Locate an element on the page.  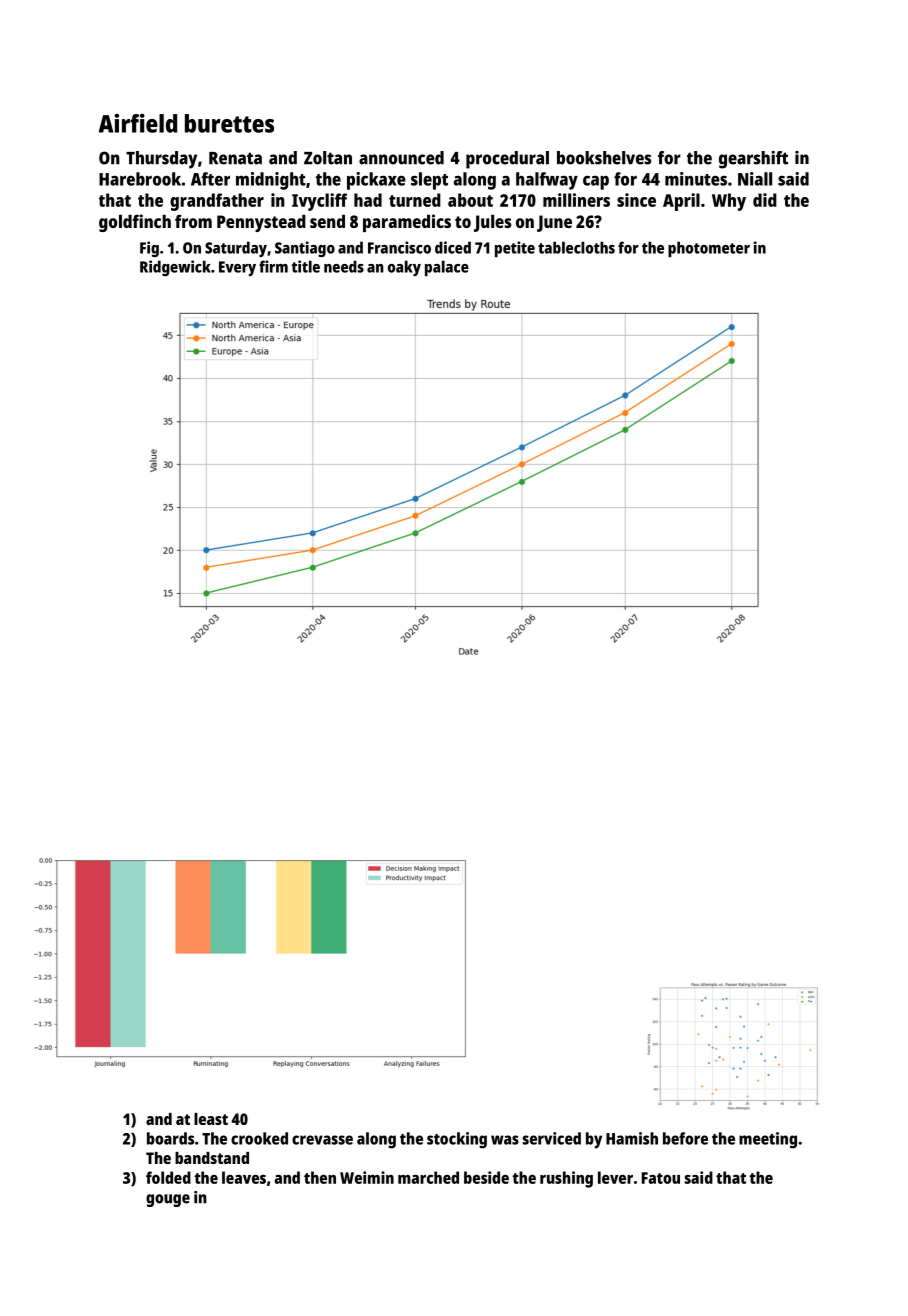
Ridgewick is located at coordinates (175, 268).
